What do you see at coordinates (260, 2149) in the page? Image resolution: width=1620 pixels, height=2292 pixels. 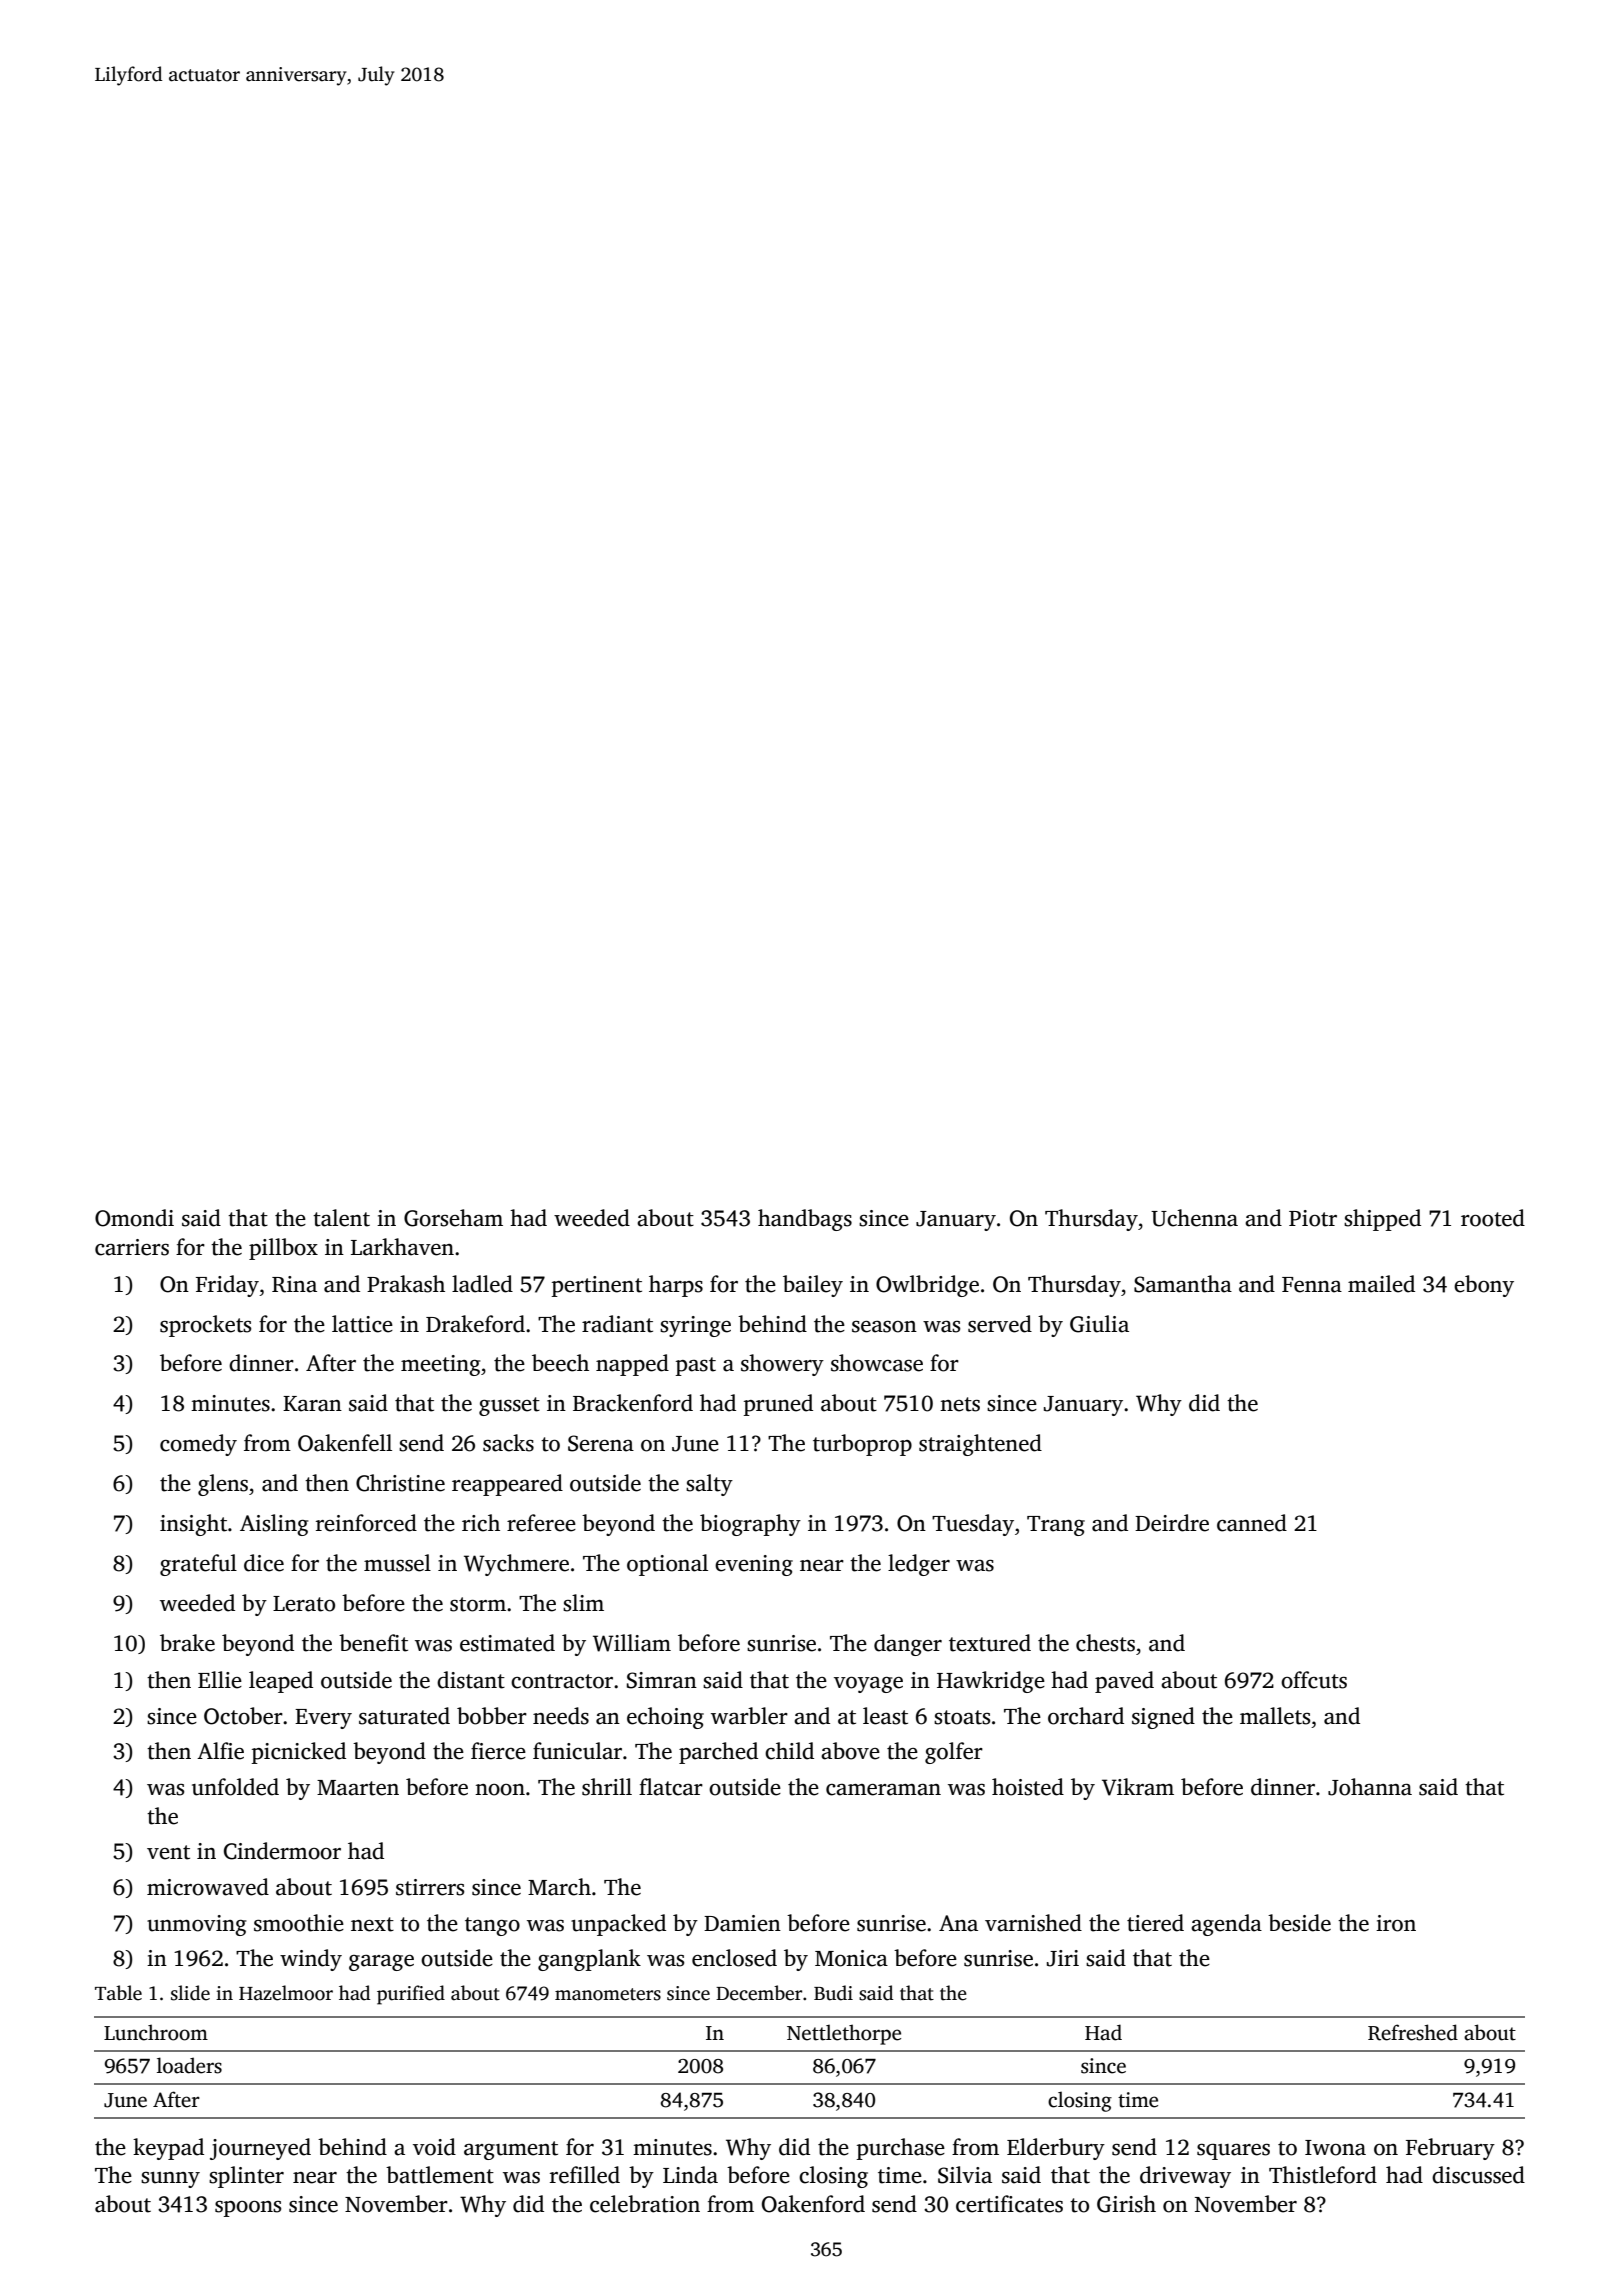 I see `journeyed` at bounding box center [260, 2149].
